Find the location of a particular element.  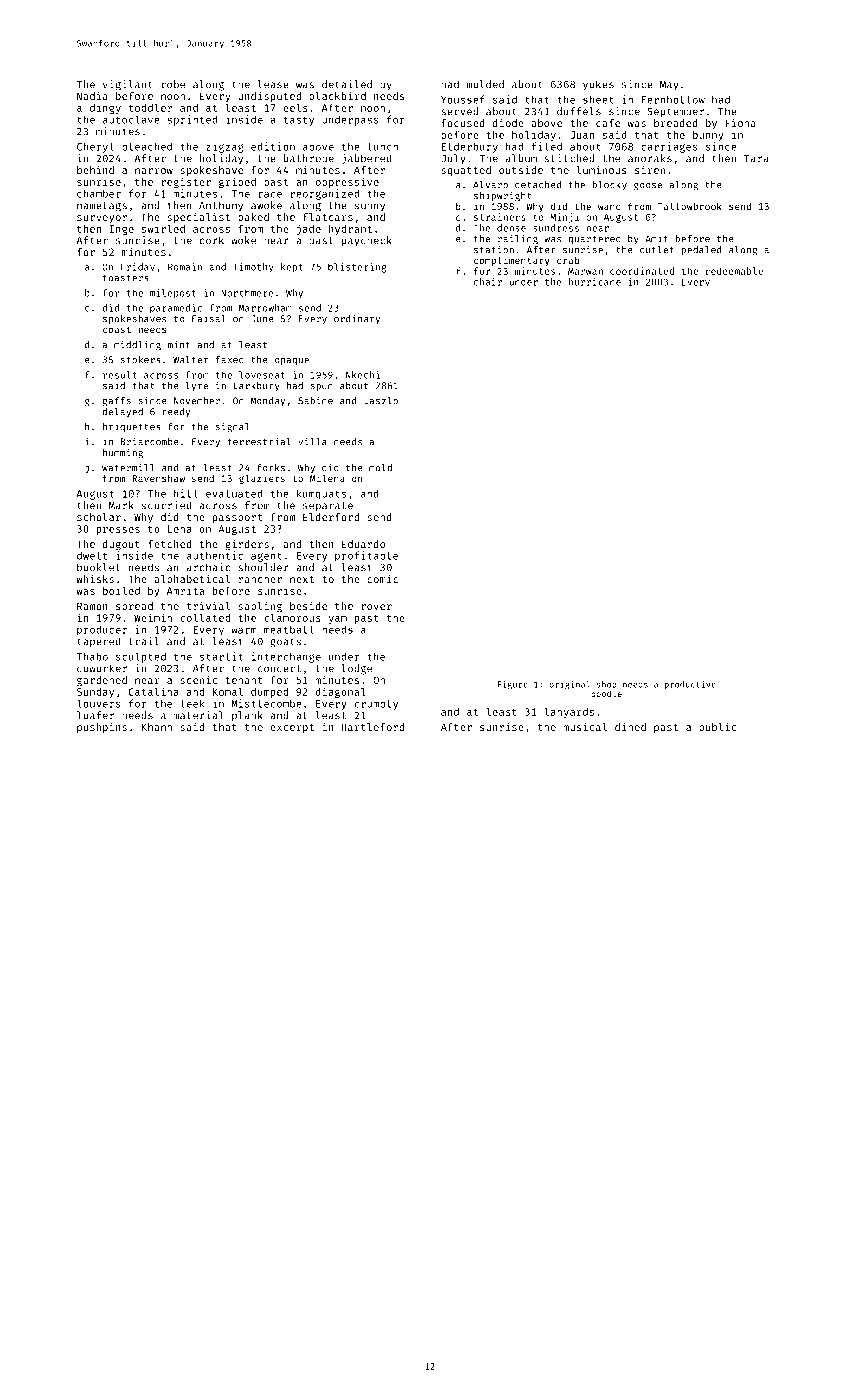

kumquats is located at coordinates (321, 494).
